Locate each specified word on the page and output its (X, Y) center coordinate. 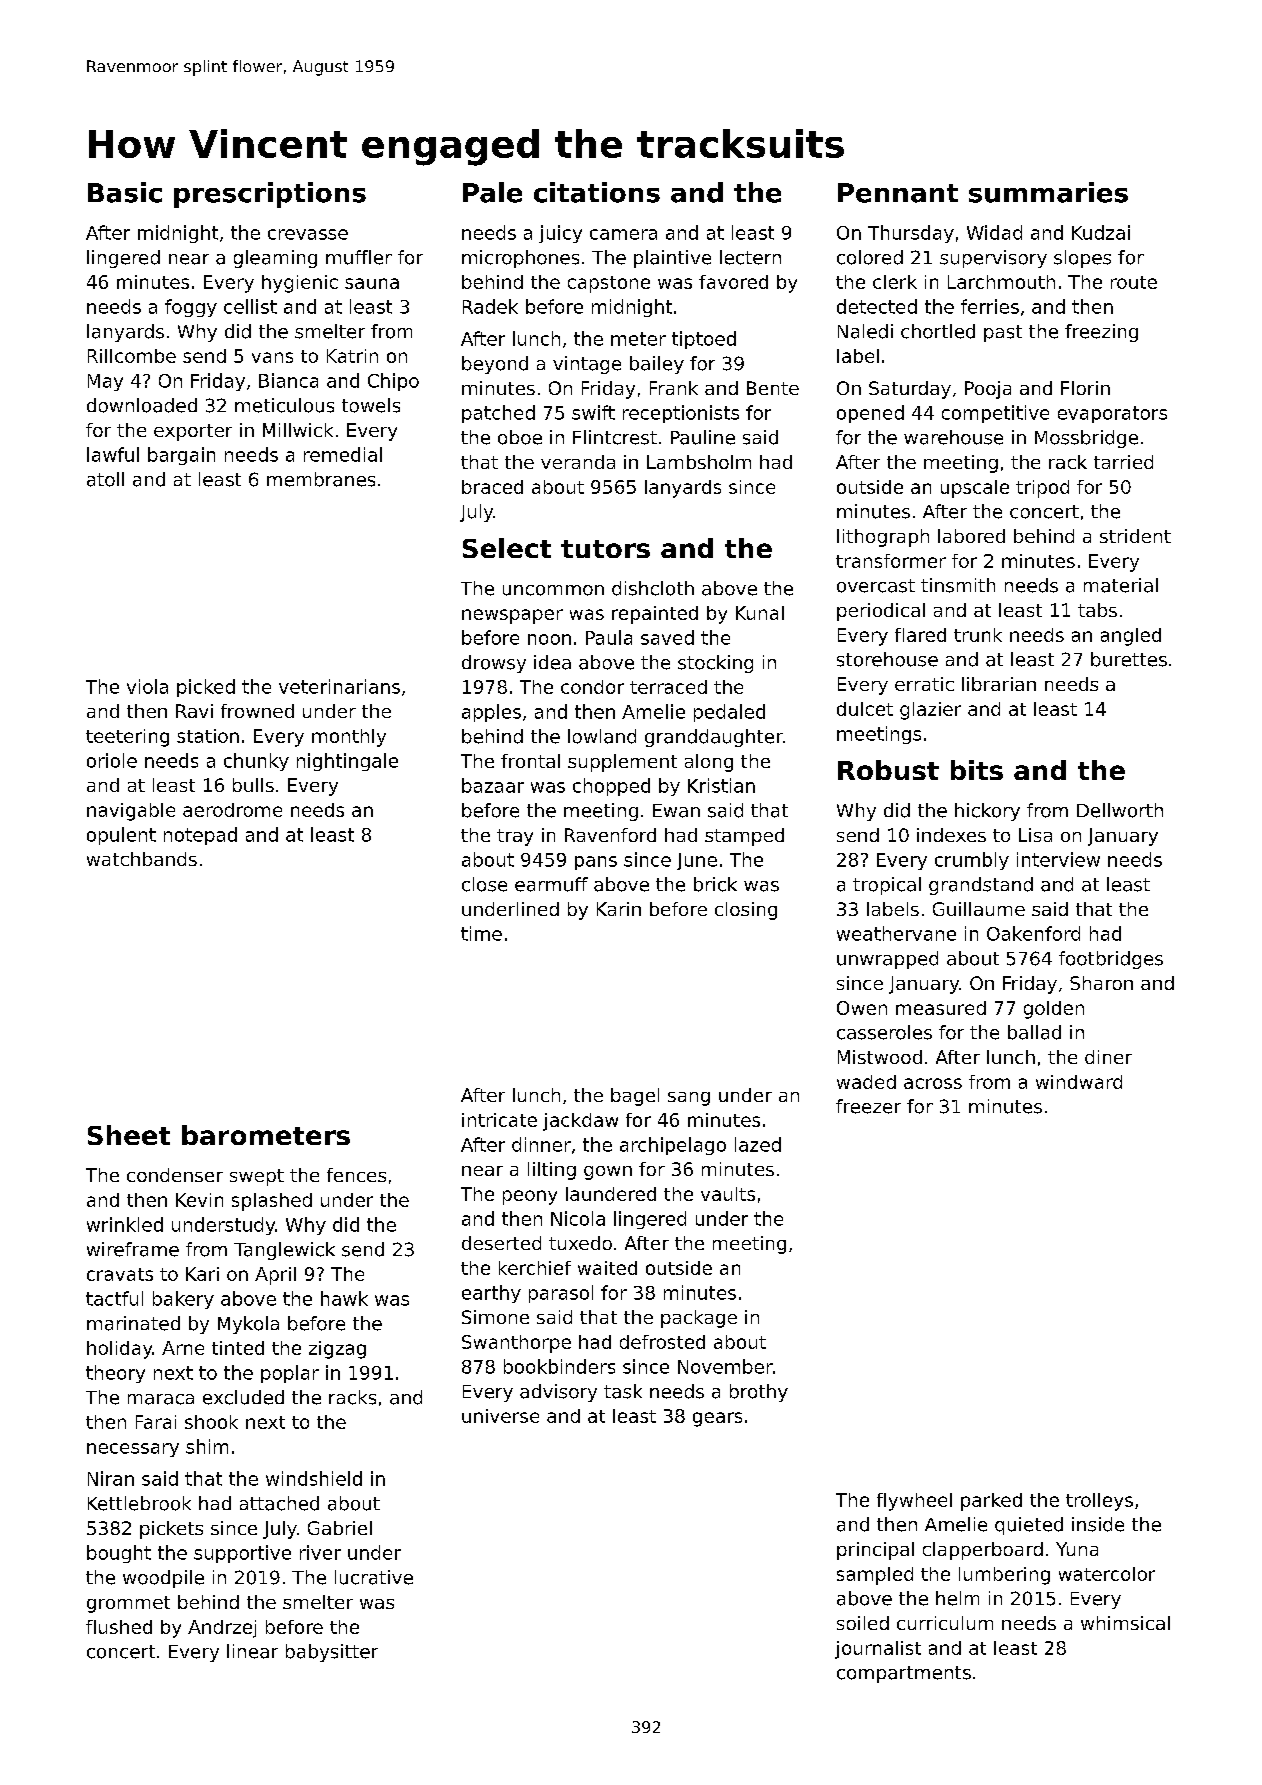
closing (746, 911)
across (933, 1083)
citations (597, 192)
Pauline (703, 437)
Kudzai (1101, 232)
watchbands (142, 859)
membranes (321, 479)
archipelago (673, 1146)
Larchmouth (1001, 282)
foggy (191, 308)
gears (717, 1419)
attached (279, 1503)
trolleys (1099, 1502)
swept (257, 1177)
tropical (887, 886)
